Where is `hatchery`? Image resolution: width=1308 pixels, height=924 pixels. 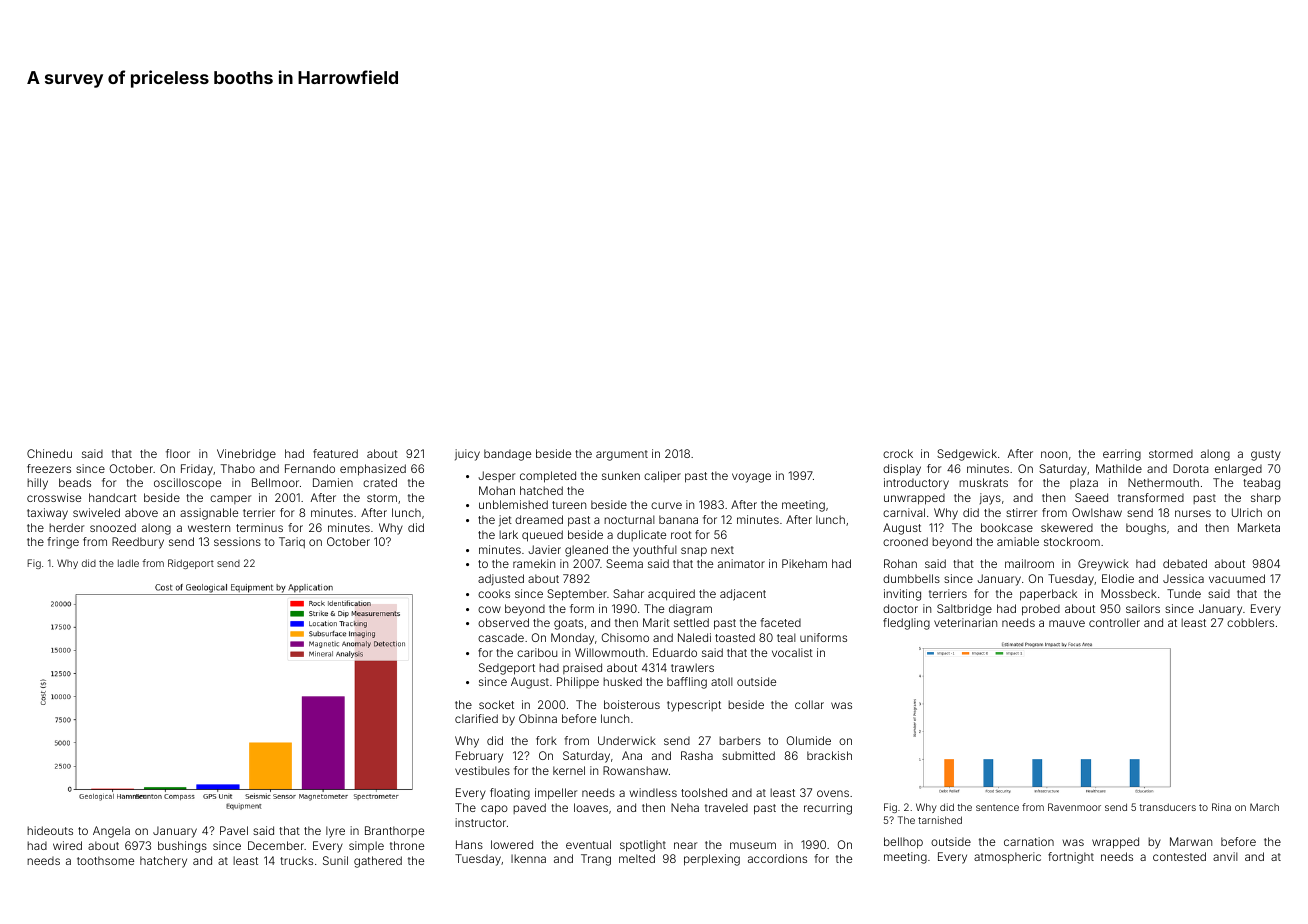
hatchery is located at coordinates (163, 862).
